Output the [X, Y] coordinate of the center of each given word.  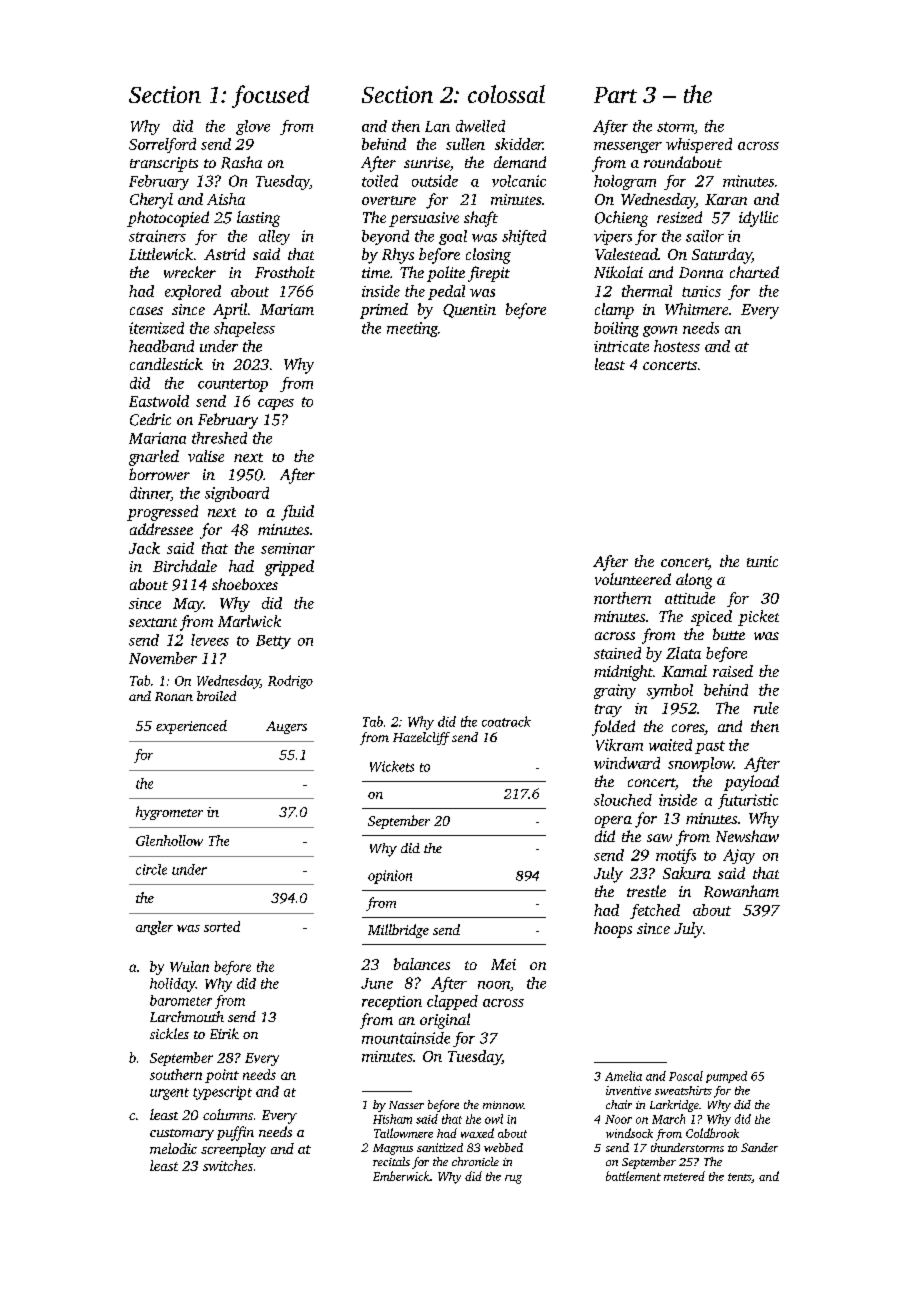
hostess [677, 346]
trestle [646, 891]
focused [270, 96]
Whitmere [696, 309]
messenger [628, 147]
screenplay [233, 1150]
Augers [286, 727]
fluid [297, 513]
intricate [621, 346]
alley [274, 237]
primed [384, 311]
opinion [390, 877]
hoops [613, 930]
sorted [222, 926]
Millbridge [398, 931]
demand [520, 162]
